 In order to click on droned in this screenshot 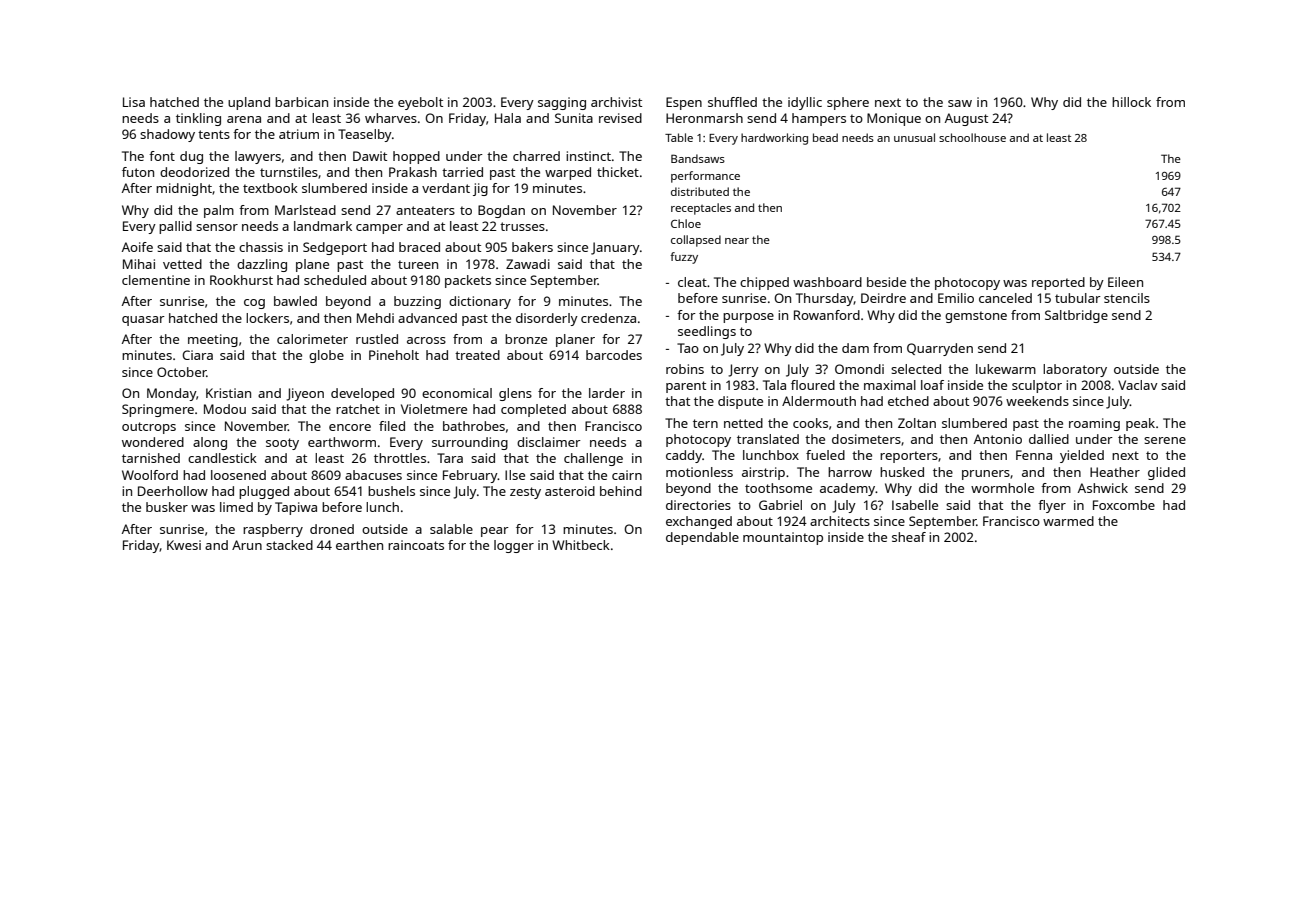, I will do `click(332, 529)`.
